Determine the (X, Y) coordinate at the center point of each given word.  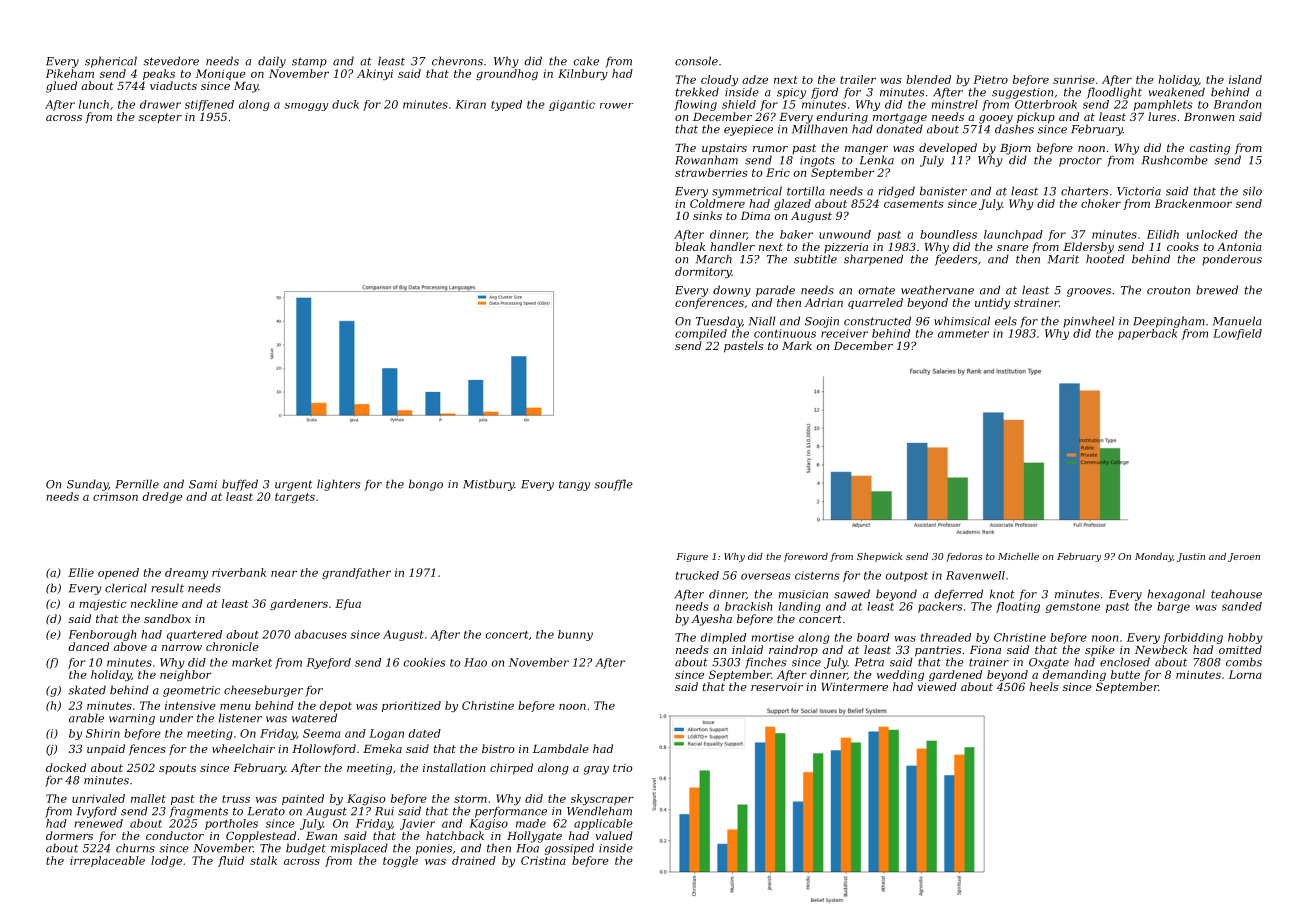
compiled (701, 334)
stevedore (171, 61)
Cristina (543, 860)
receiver (844, 333)
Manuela (1237, 321)
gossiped (569, 849)
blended (928, 79)
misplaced (359, 849)
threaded (946, 637)
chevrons (457, 61)
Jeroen (1244, 557)
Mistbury (488, 485)
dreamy (186, 573)
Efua (348, 604)
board (873, 637)
